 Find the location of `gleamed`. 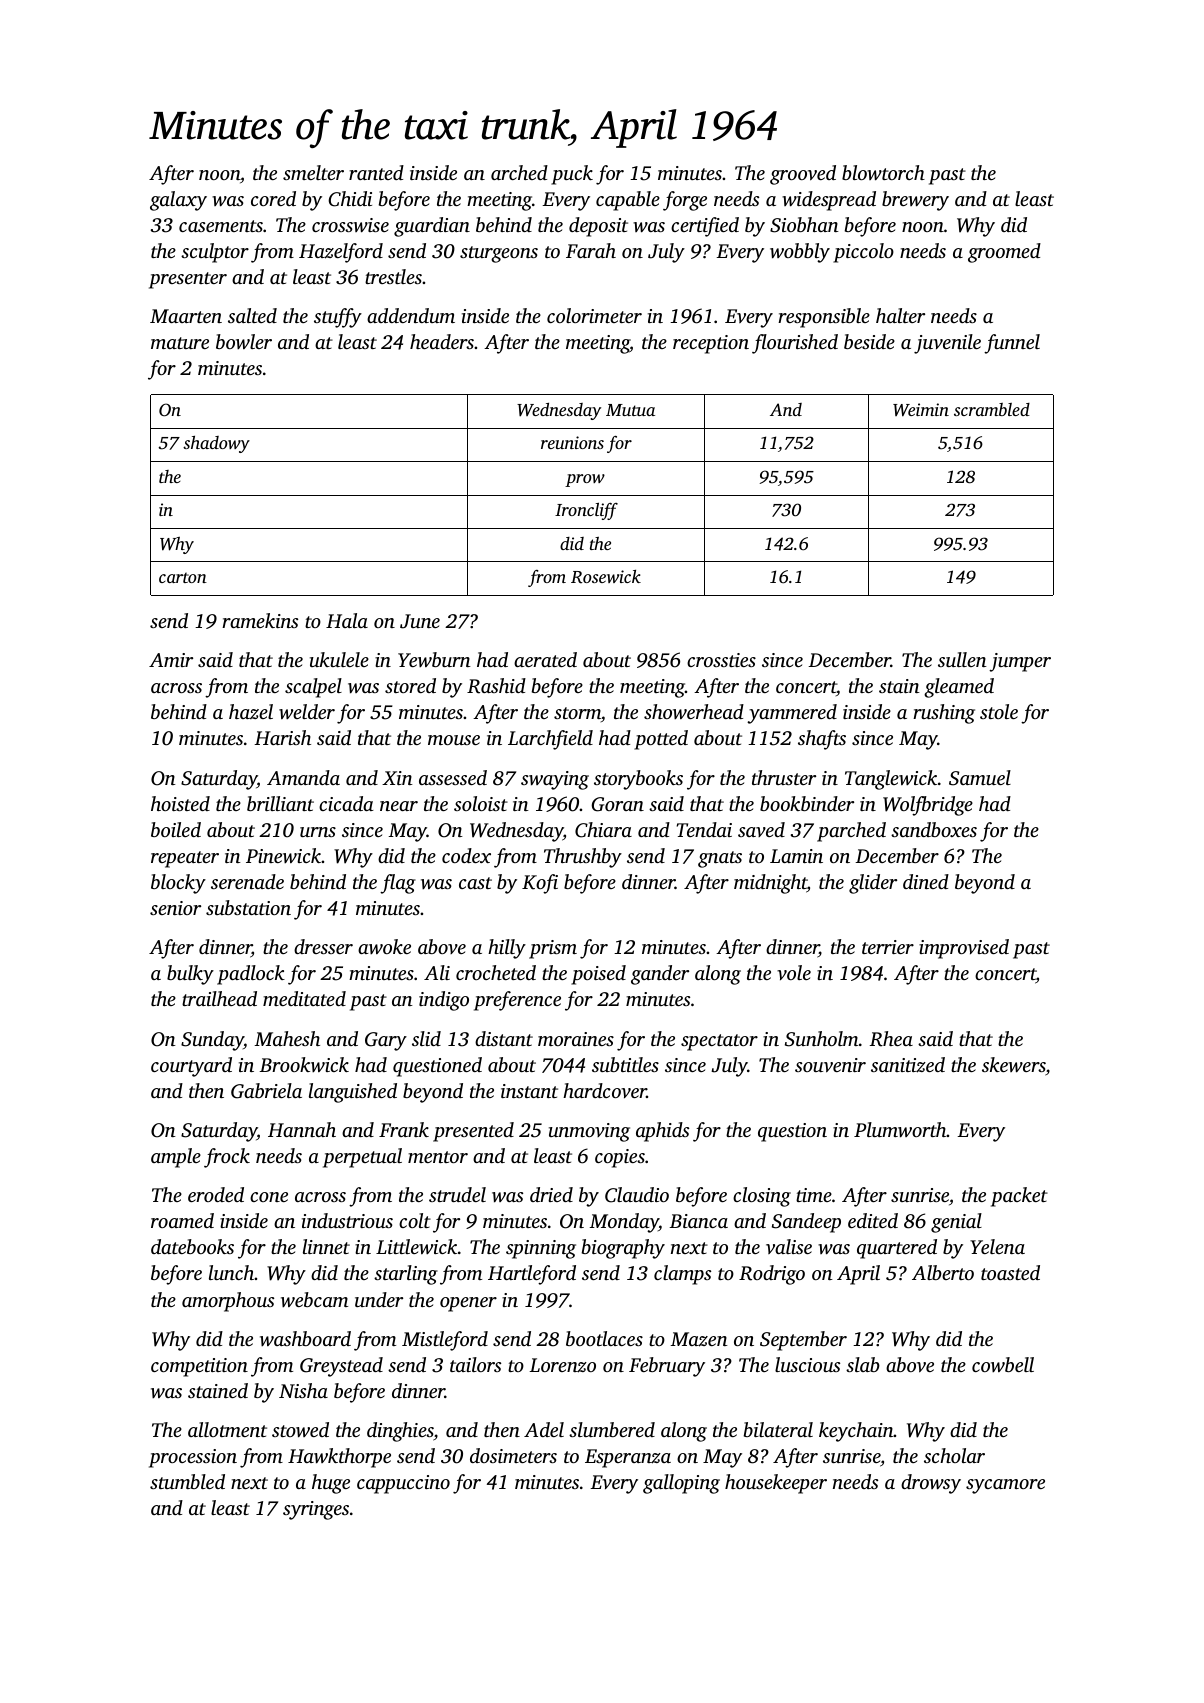

gleamed is located at coordinates (959, 688).
